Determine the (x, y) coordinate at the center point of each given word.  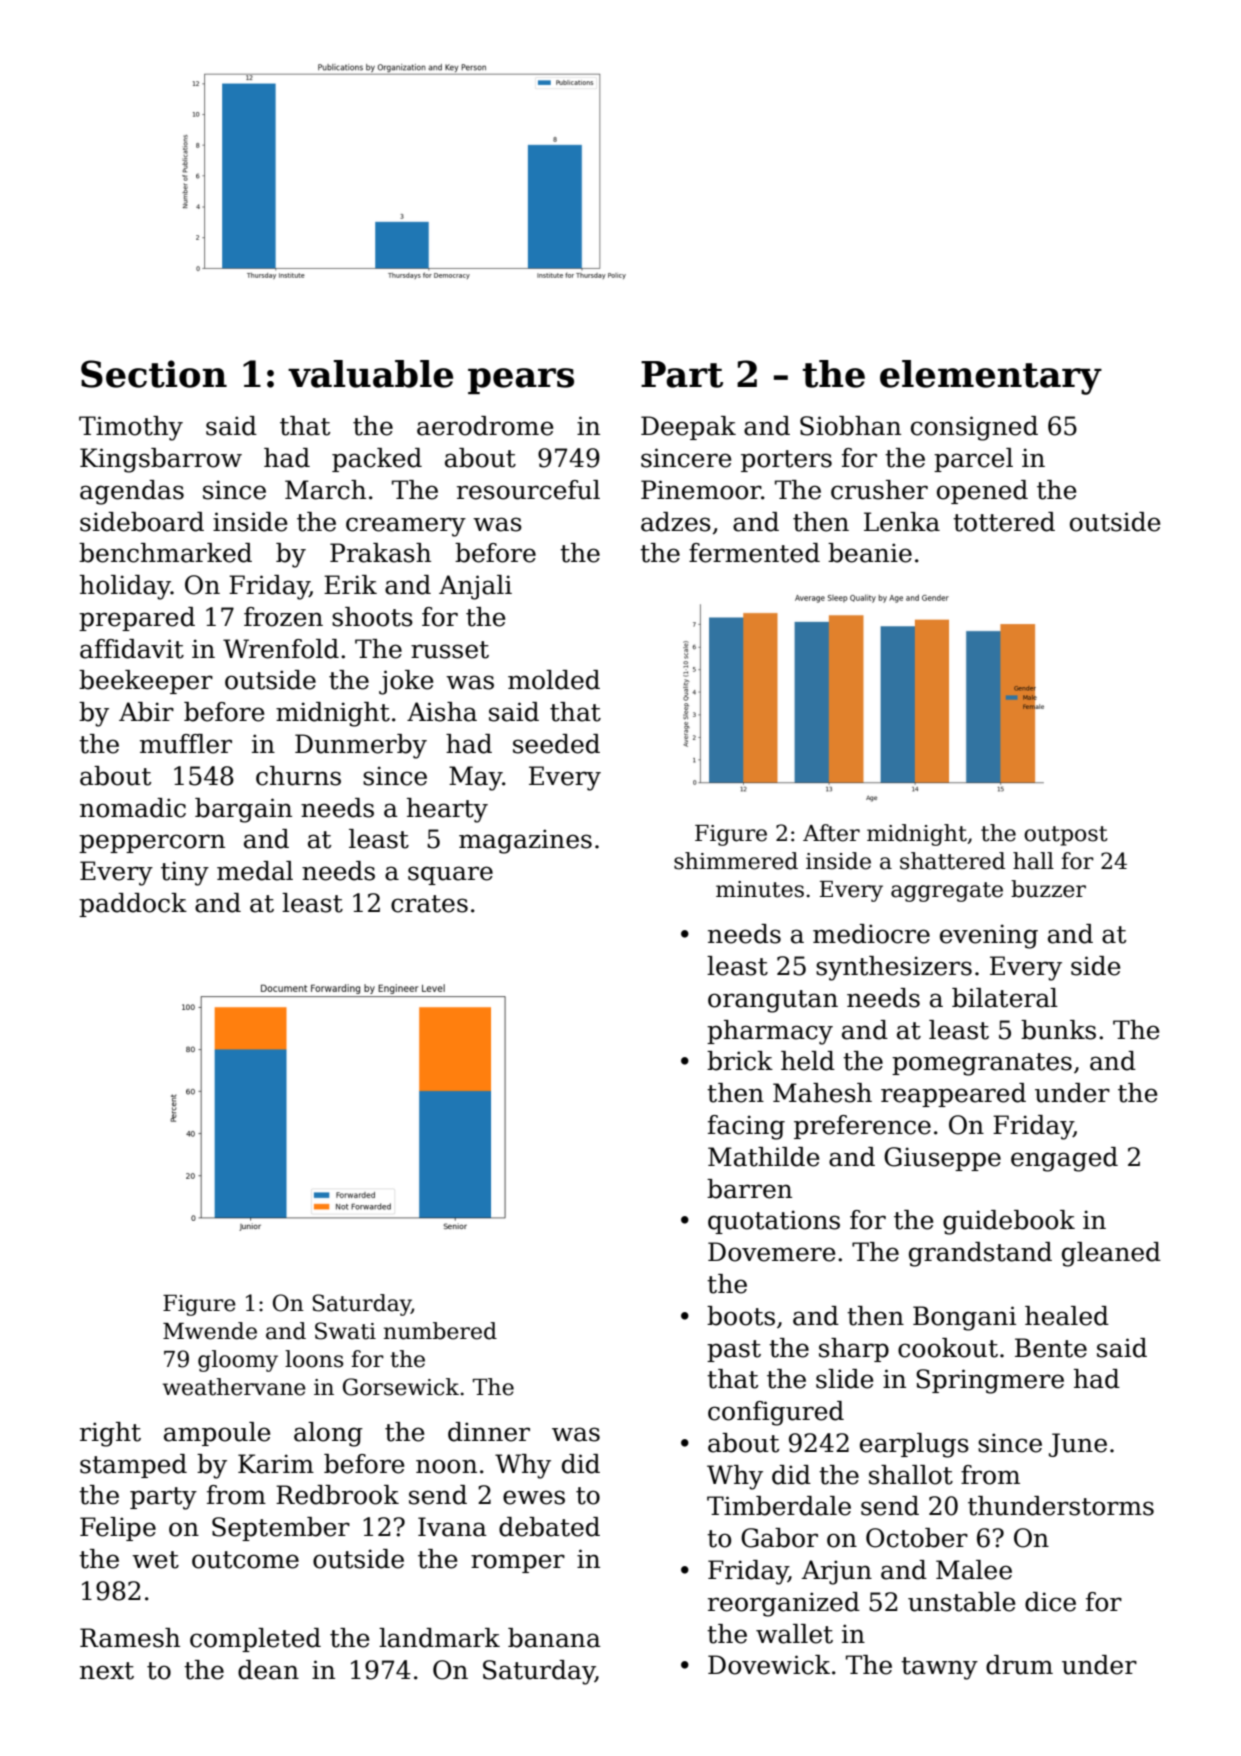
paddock (133, 905)
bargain (243, 810)
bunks (1058, 1030)
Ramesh (130, 1638)
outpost (1066, 836)
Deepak (688, 428)
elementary (991, 377)
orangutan (773, 1001)
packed (377, 460)
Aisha (442, 712)
